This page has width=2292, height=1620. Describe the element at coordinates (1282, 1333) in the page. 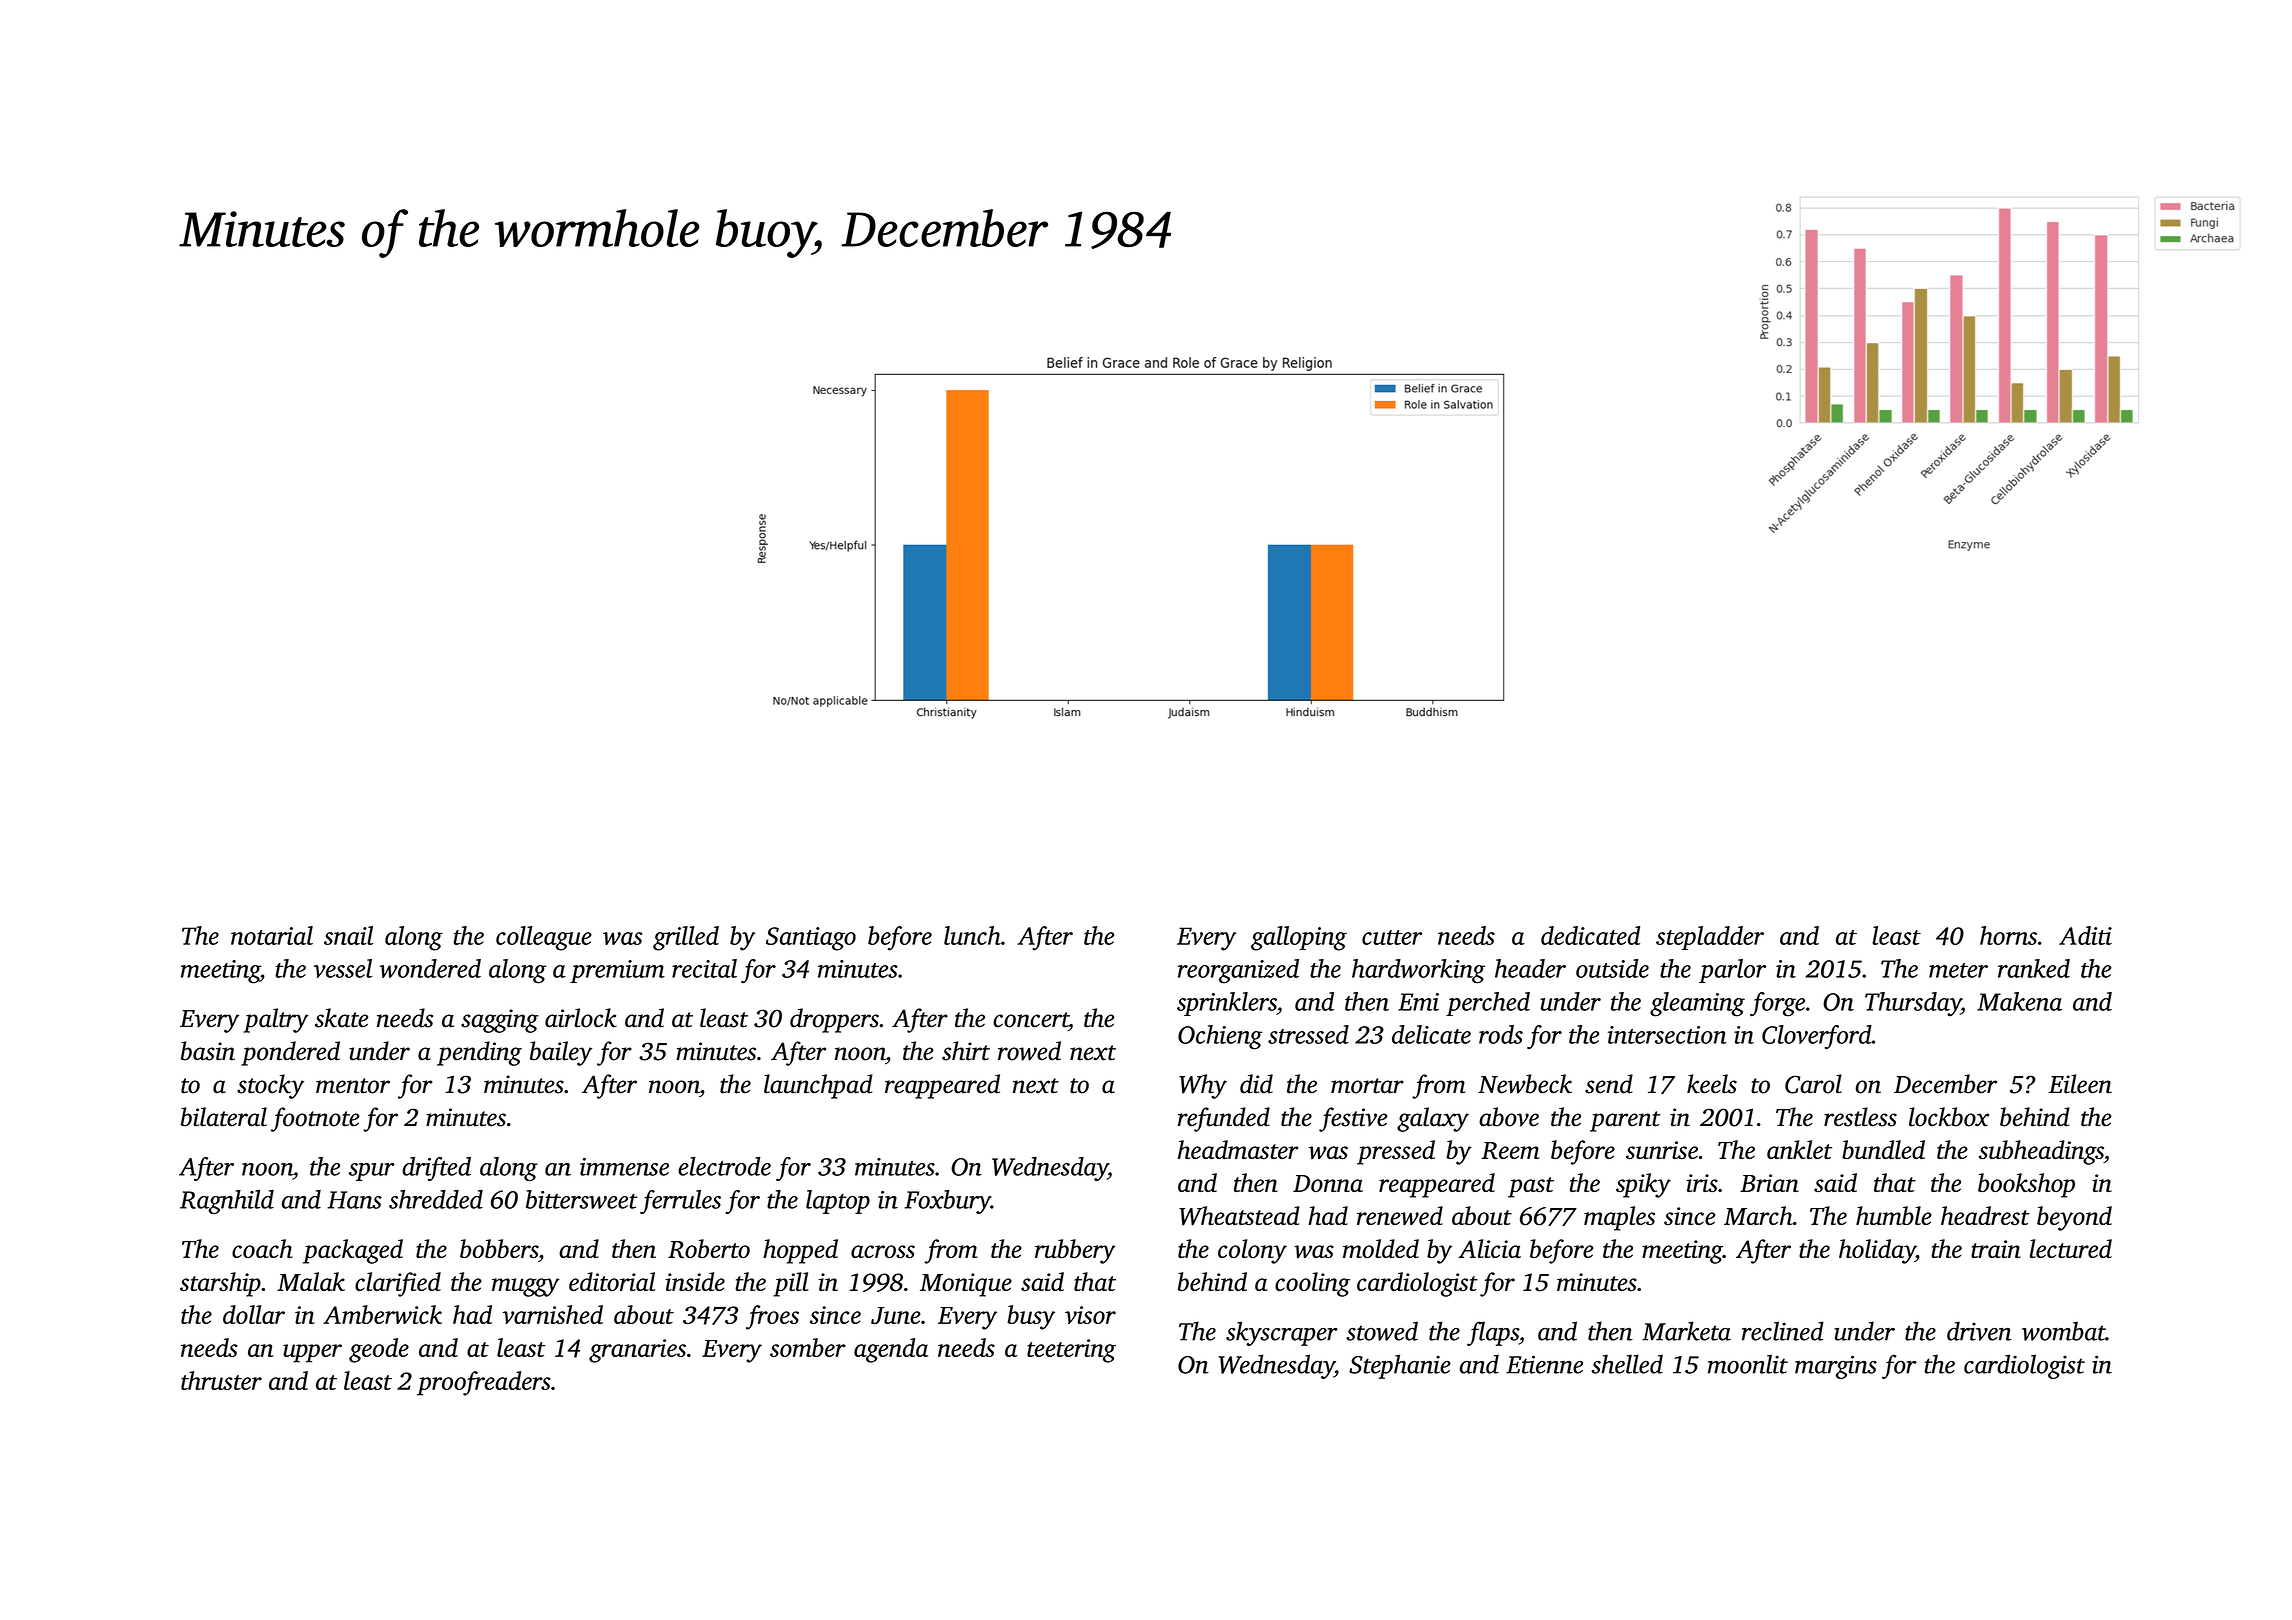

I see `skyscraper` at that location.
